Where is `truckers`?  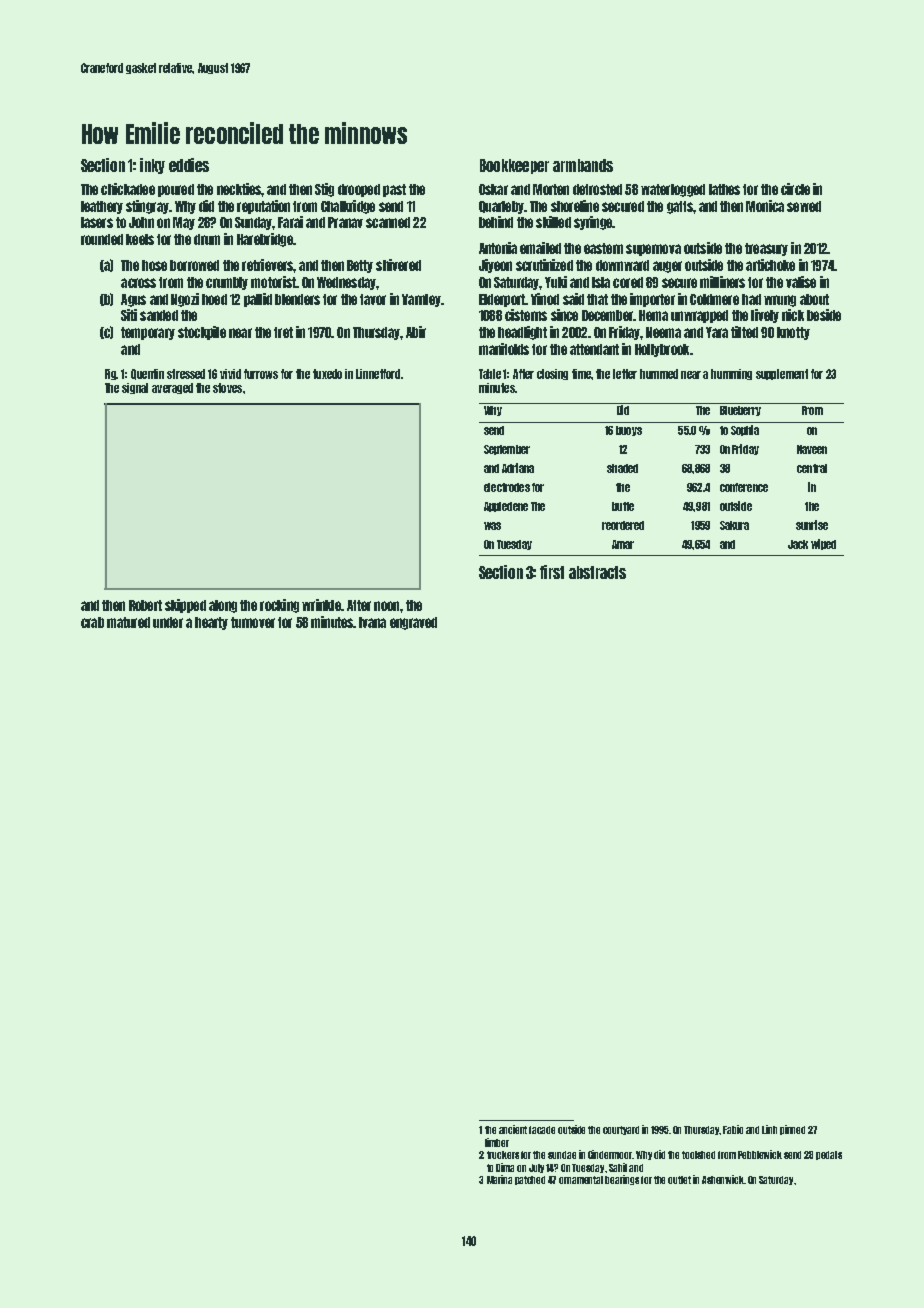
truckers is located at coordinates (503, 1155).
